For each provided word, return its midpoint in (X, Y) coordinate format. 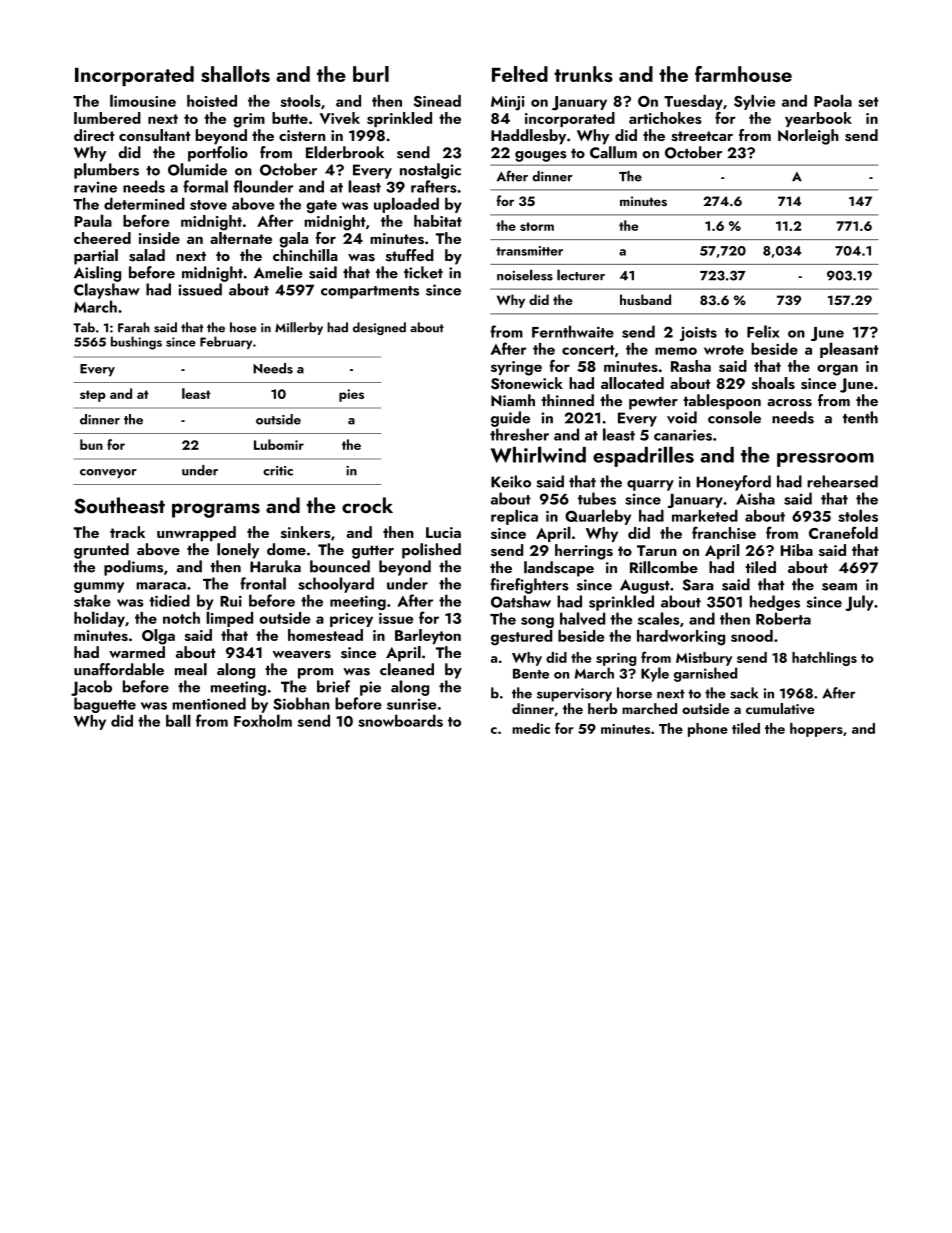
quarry (650, 485)
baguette (105, 705)
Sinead (437, 101)
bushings (136, 343)
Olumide (197, 169)
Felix (763, 331)
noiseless (525, 275)
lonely (238, 551)
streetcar (702, 136)
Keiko (511, 481)
